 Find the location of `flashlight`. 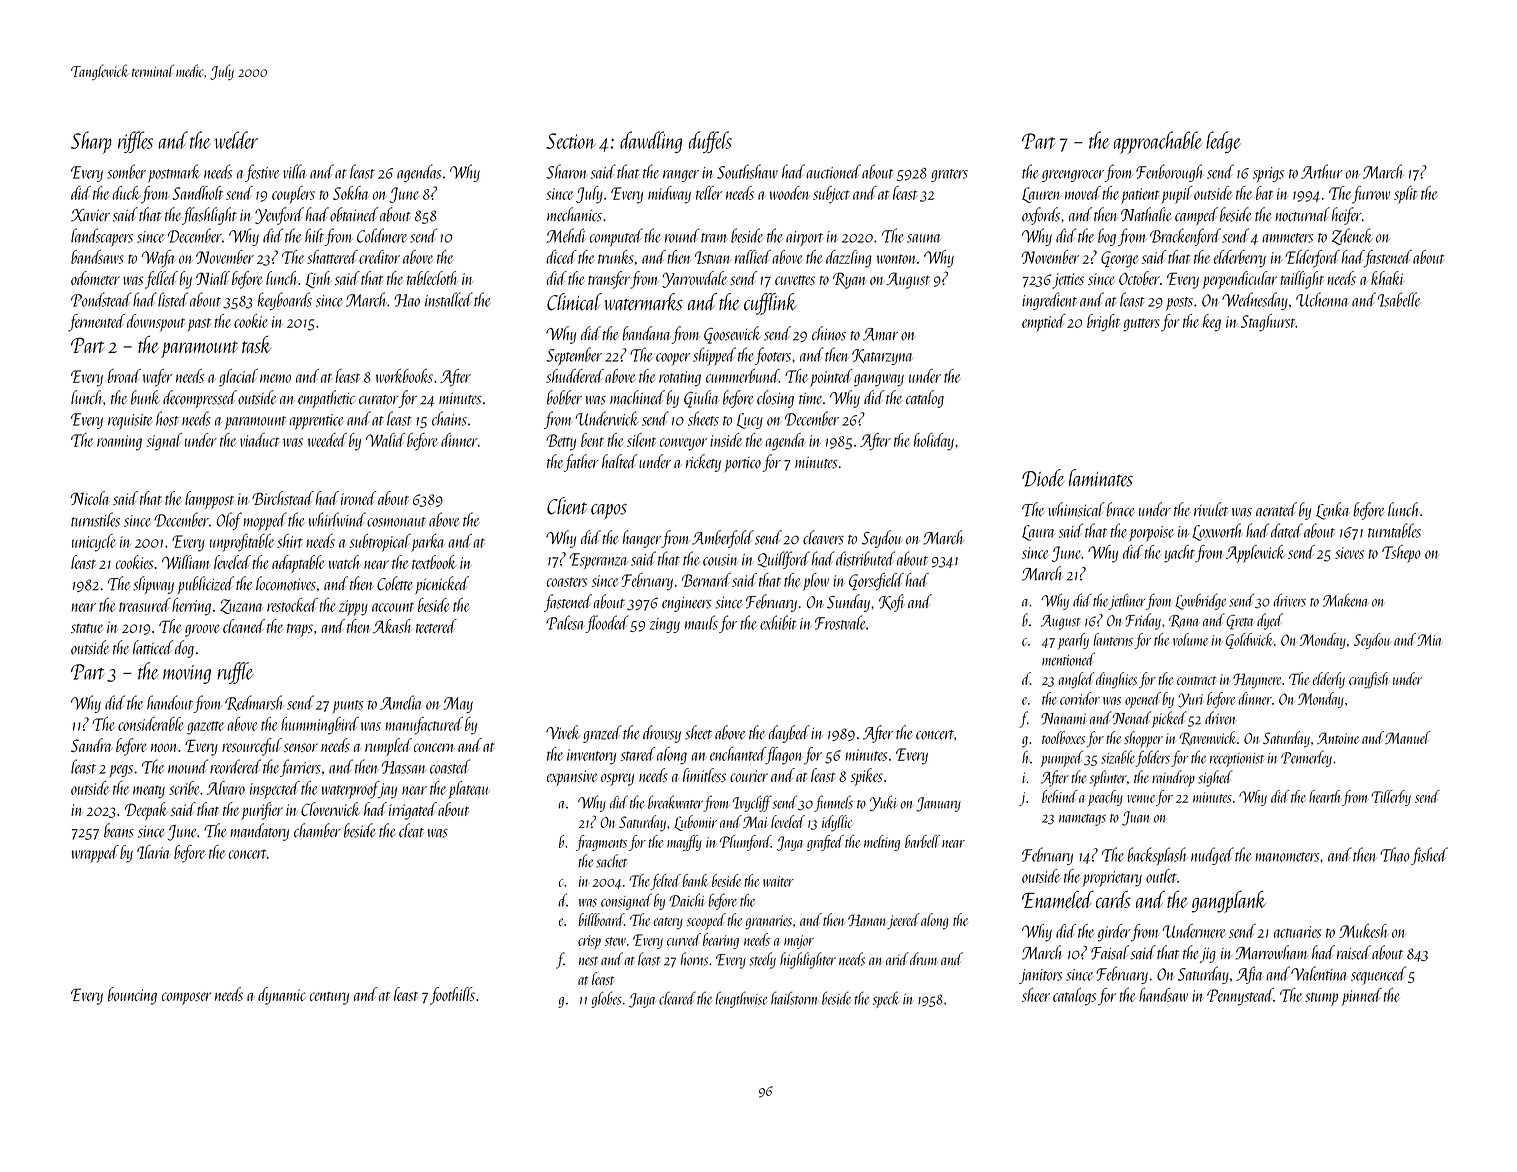

flashlight is located at coordinates (209, 216).
